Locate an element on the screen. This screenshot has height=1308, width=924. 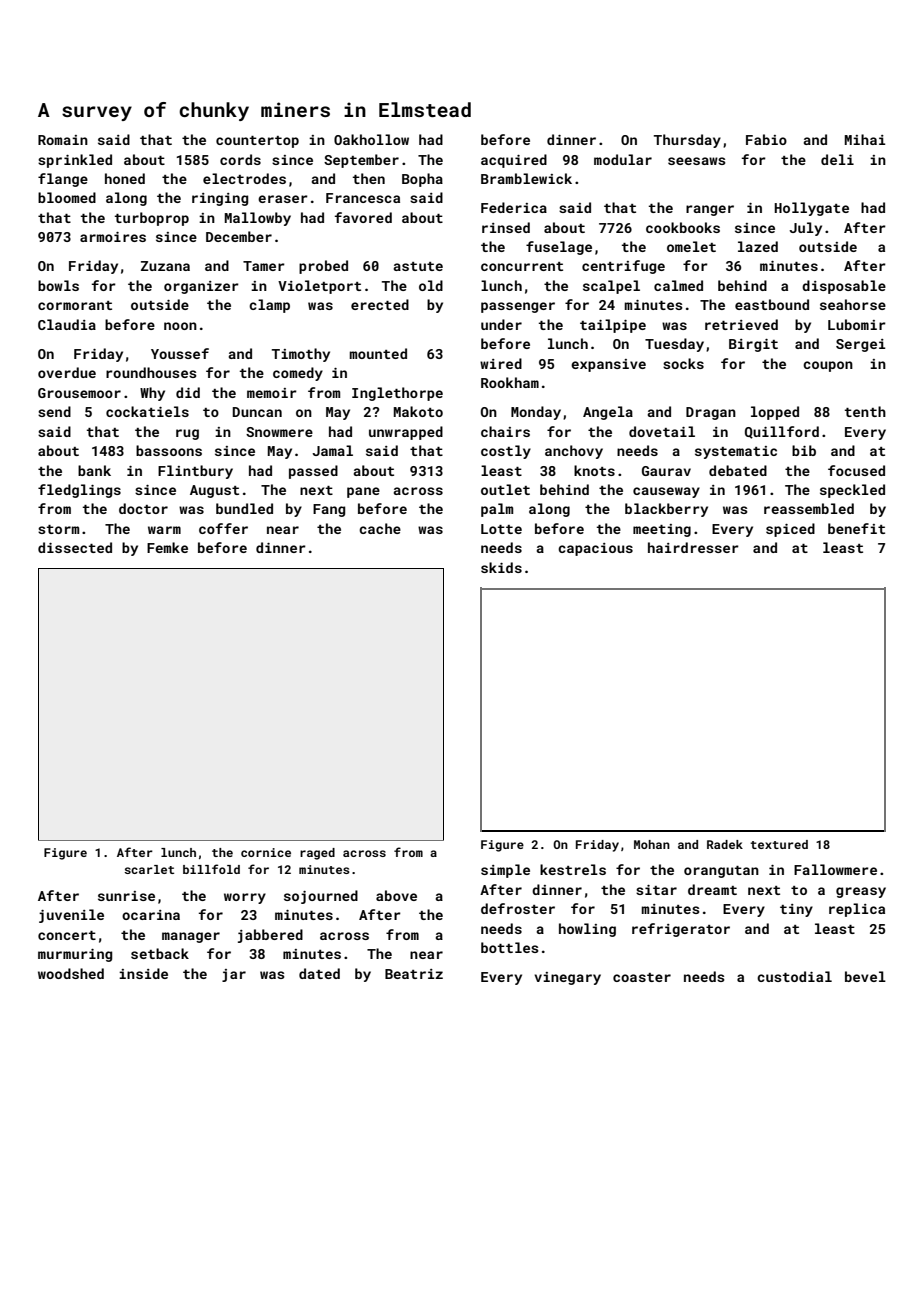
socks is located at coordinates (683, 363).
